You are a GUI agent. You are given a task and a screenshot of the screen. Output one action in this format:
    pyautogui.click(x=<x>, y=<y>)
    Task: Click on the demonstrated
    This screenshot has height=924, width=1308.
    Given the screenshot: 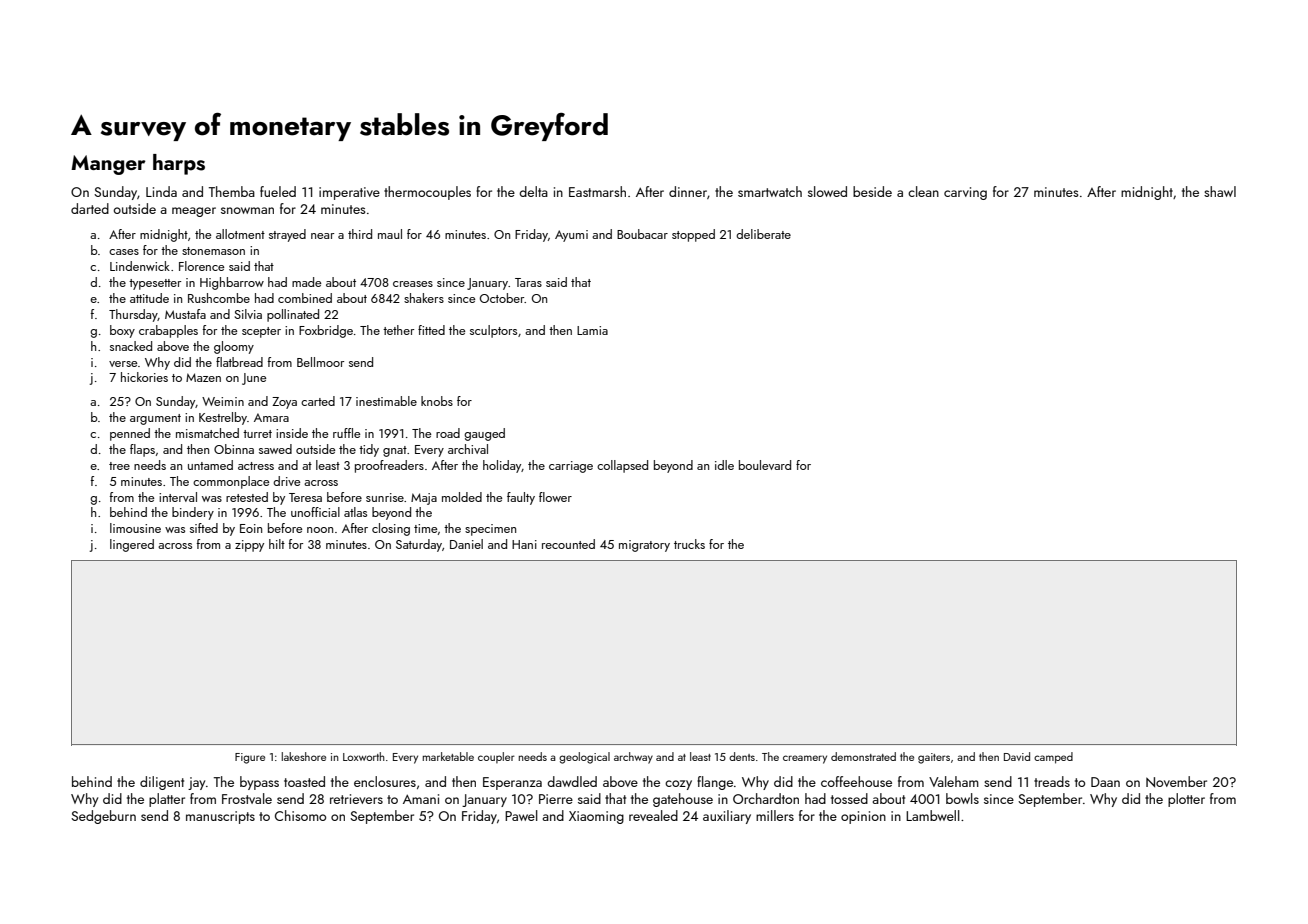 What is the action you would take?
    pyautogui.click(x=863, y=756)
